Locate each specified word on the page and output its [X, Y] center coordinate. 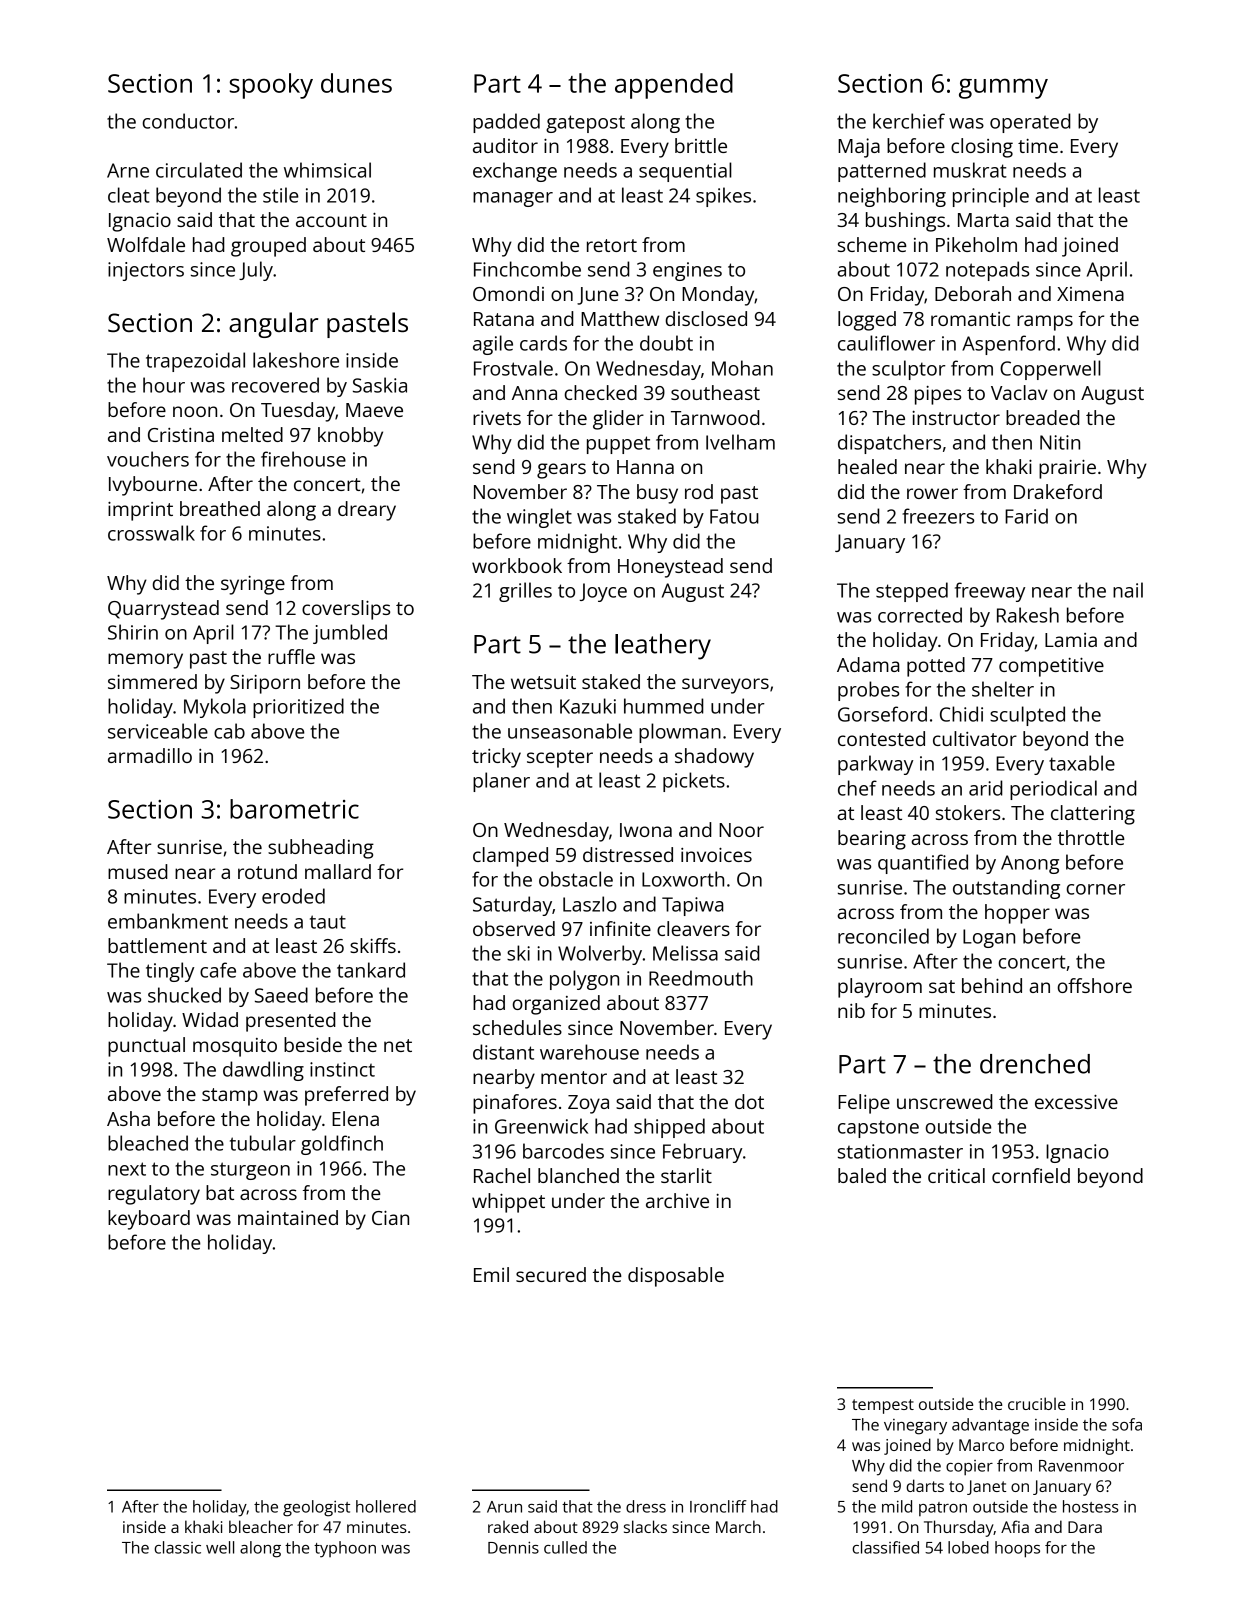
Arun [504, 1507]
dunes [356, 83]
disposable [676, 1277]
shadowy [714, 758]
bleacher [261, 1526]
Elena [355, 1118]
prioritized [298, 708]
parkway [875, 765]
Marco [981, 1445]
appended [674, 86]
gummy [1003, 88]
